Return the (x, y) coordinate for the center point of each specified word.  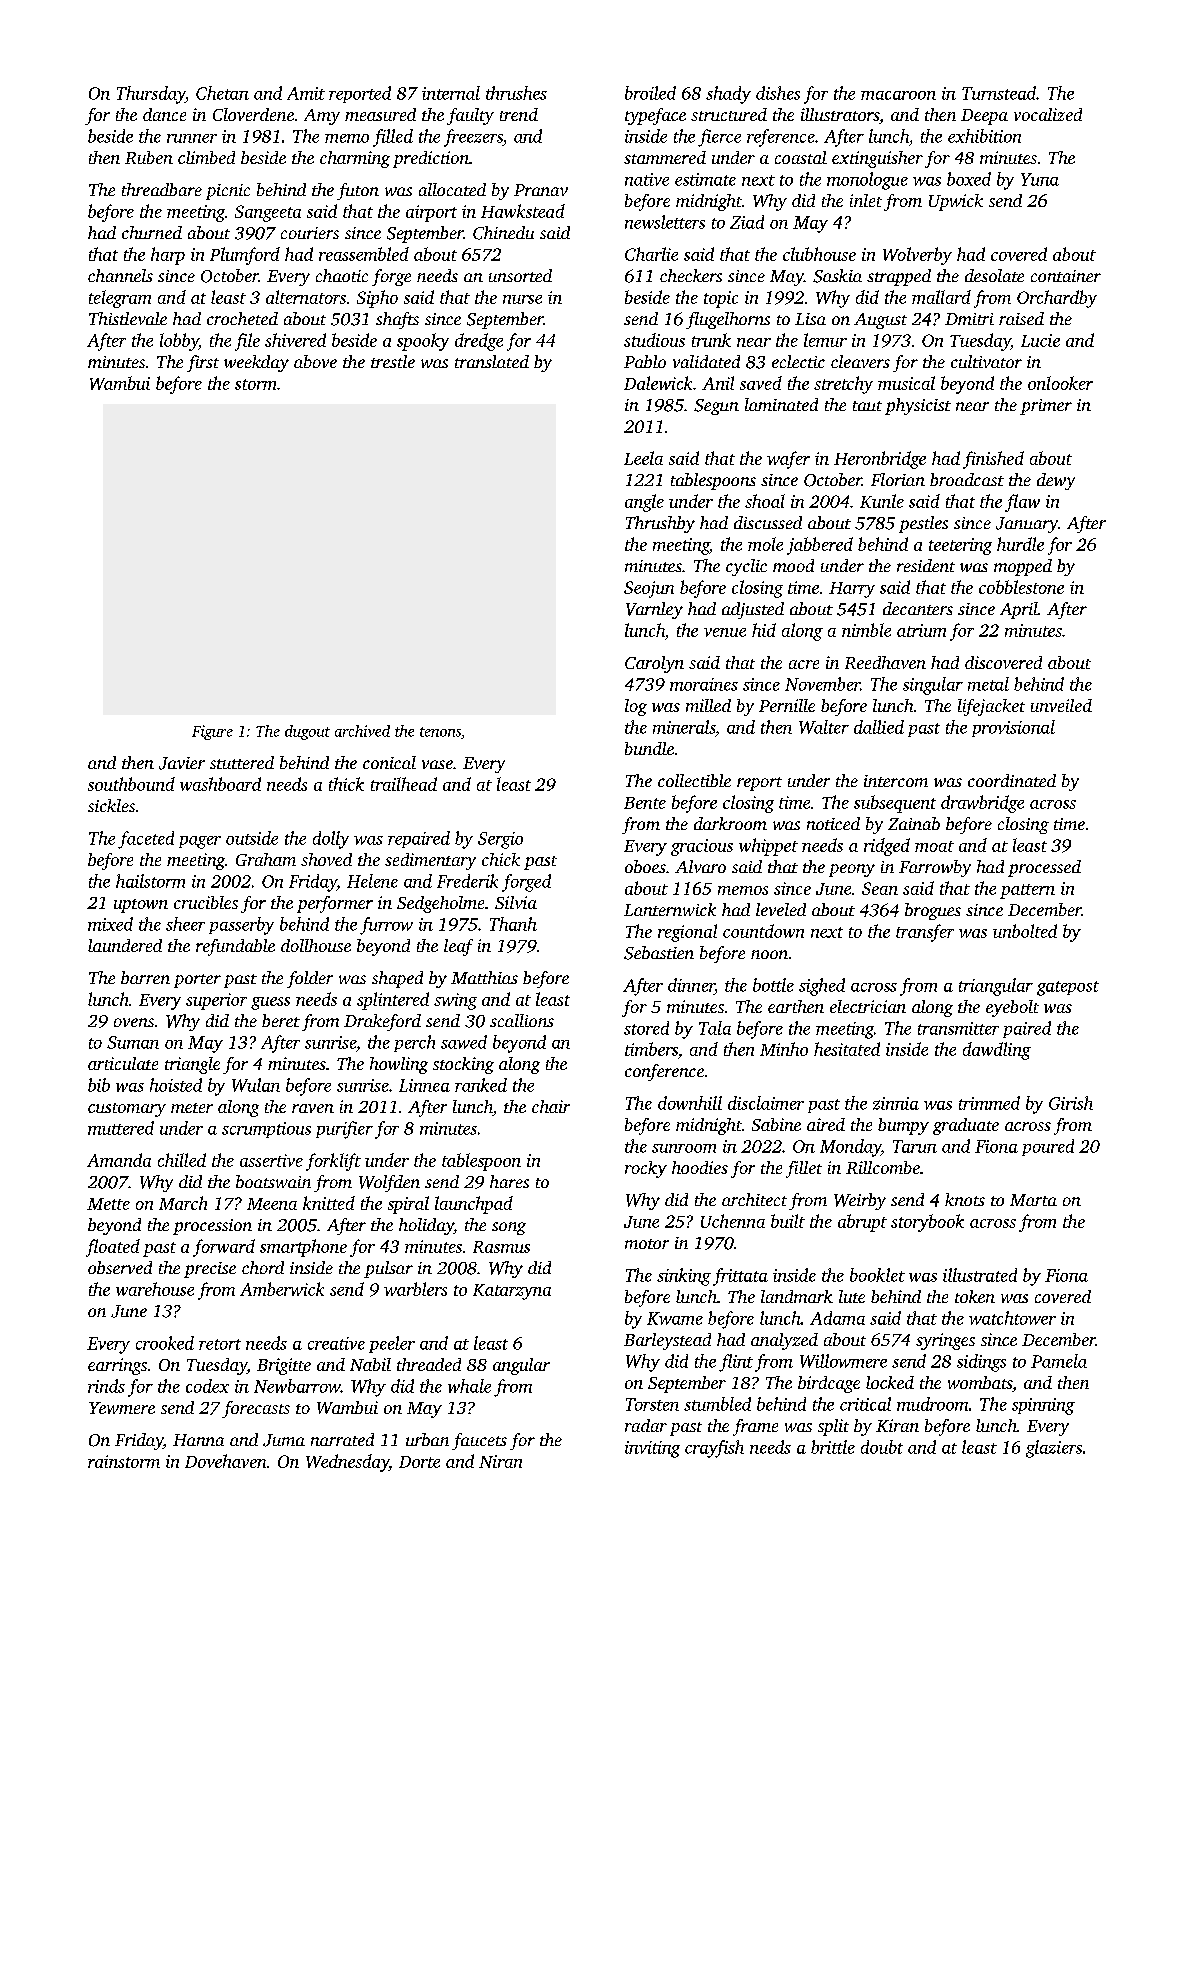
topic (721, 299)
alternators (306, 297)
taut (867, 406)
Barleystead (667, 1341)
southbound (131, 784)
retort (220, 1344)
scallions (522, 1020)
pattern (1027, 891)
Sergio (500, 840)
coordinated (1012, 780)
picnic (228, 192)
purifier (344, 1130)
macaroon (898, 95)
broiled (650, 93)
